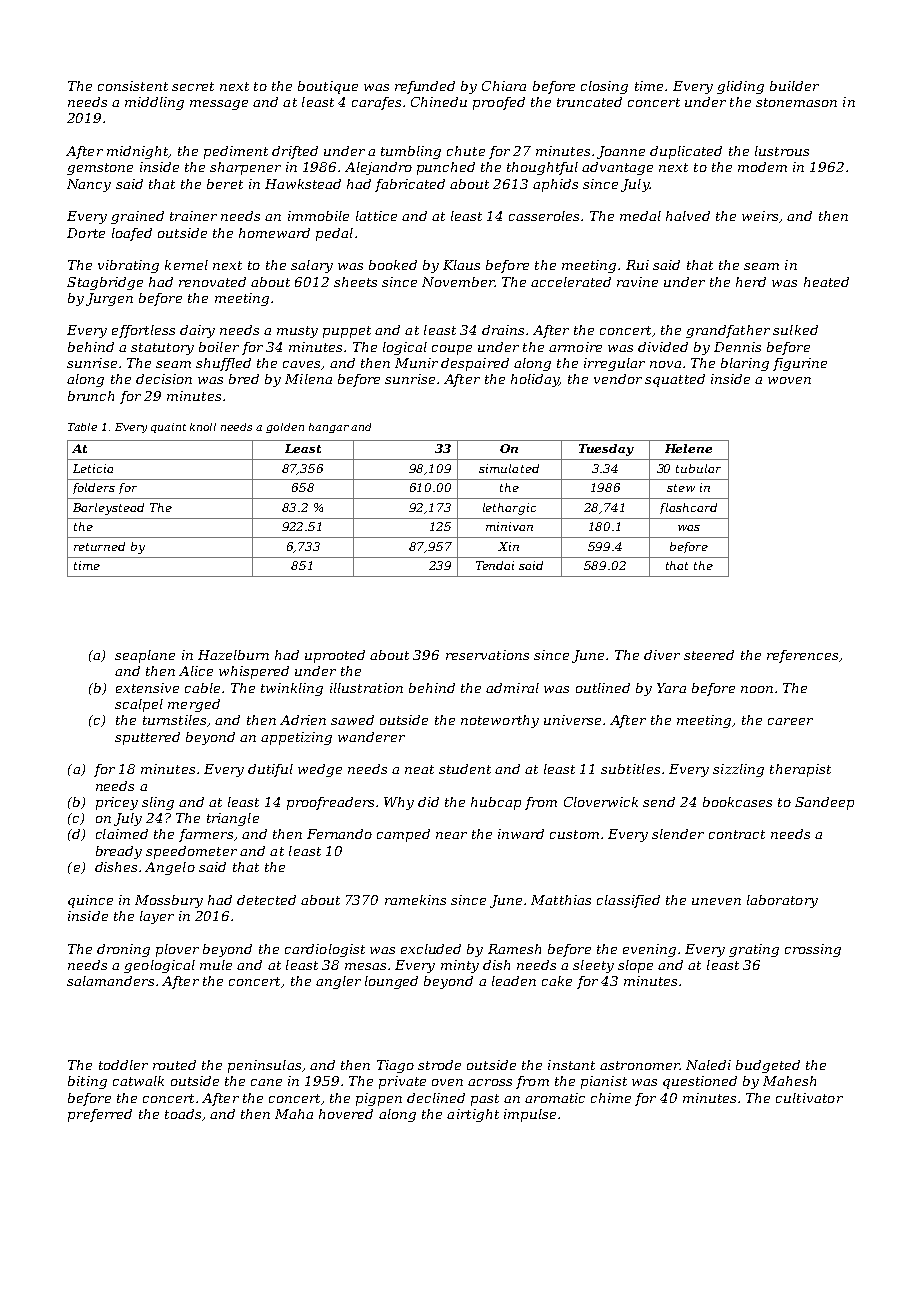  I want to click on classified, so click(628, 901).
